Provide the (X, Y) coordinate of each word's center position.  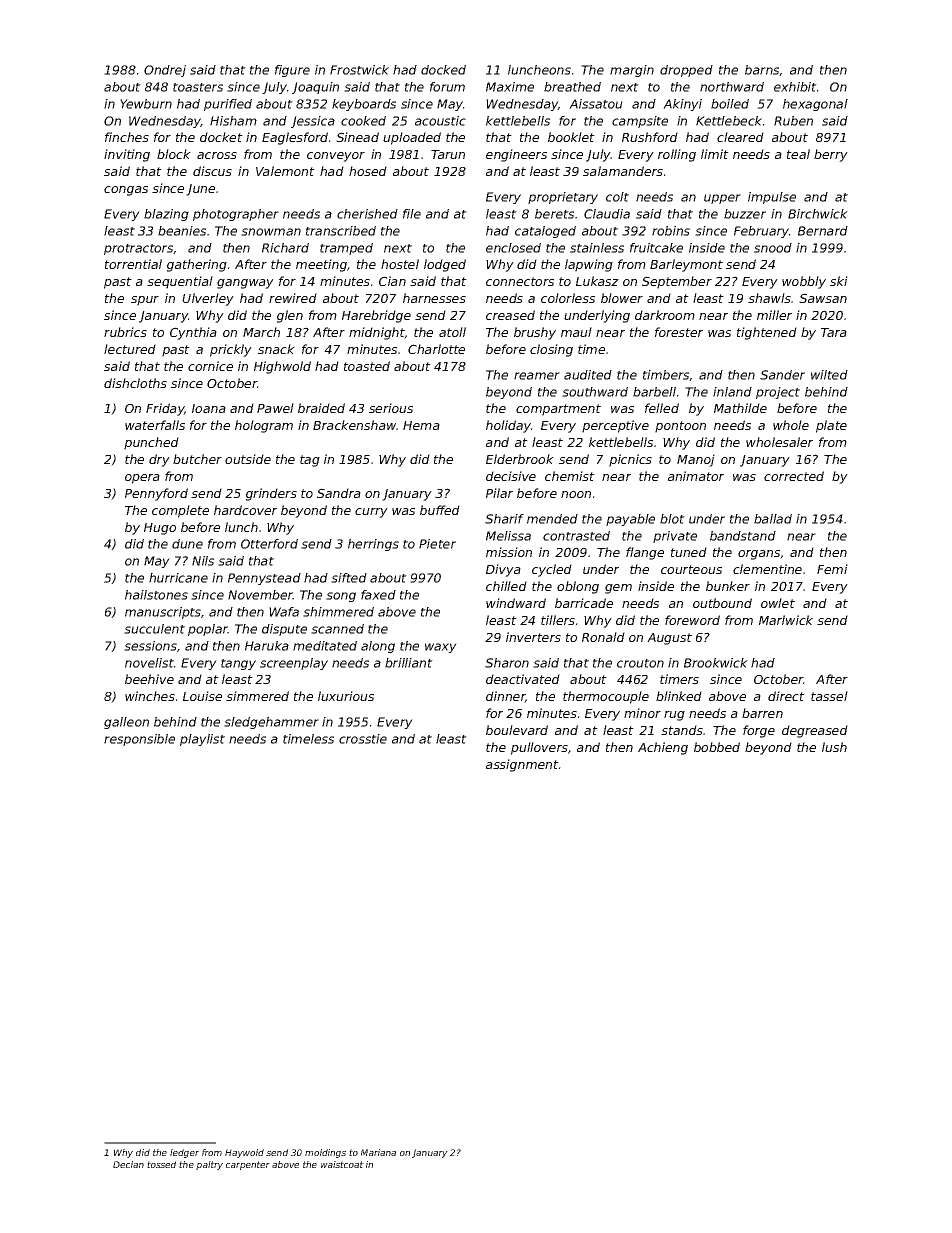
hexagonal (815, 105)
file (412, 214)
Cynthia (193, 333)
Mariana (378, 1152)
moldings (325, 1153)
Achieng (663, 748)
